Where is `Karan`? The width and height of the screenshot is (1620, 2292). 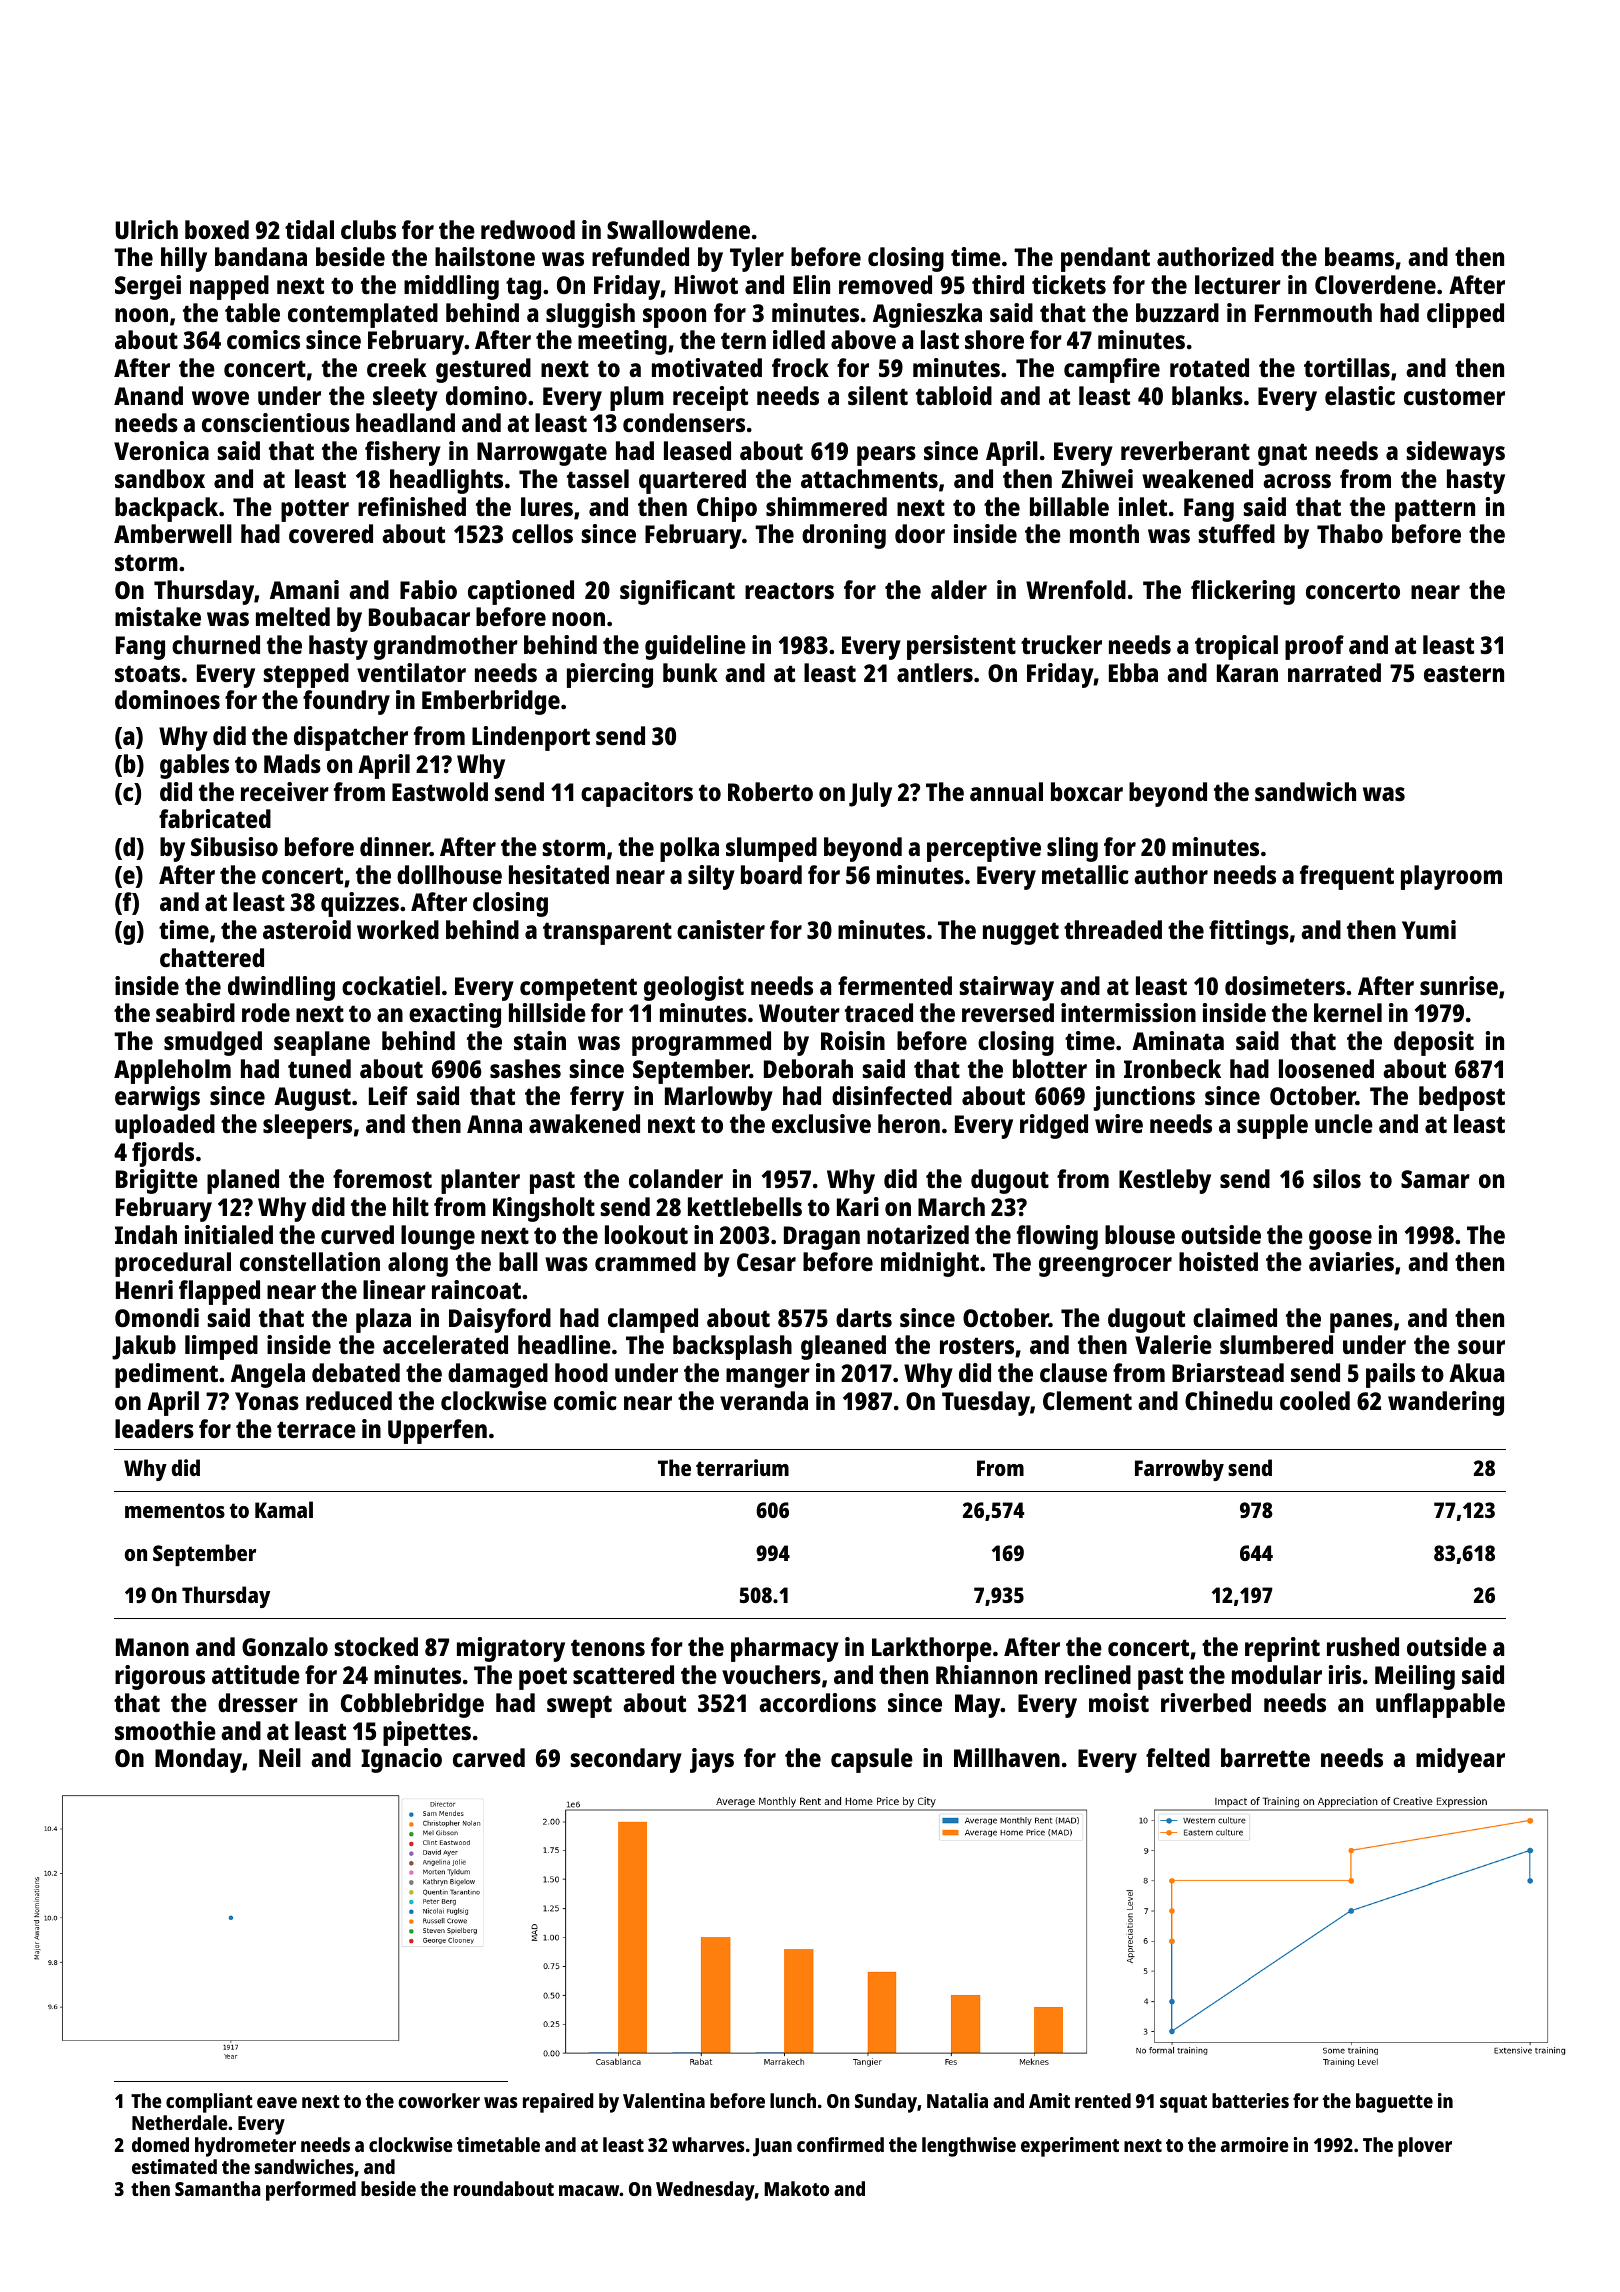
Karan is located at coordinates (1247, 673).
